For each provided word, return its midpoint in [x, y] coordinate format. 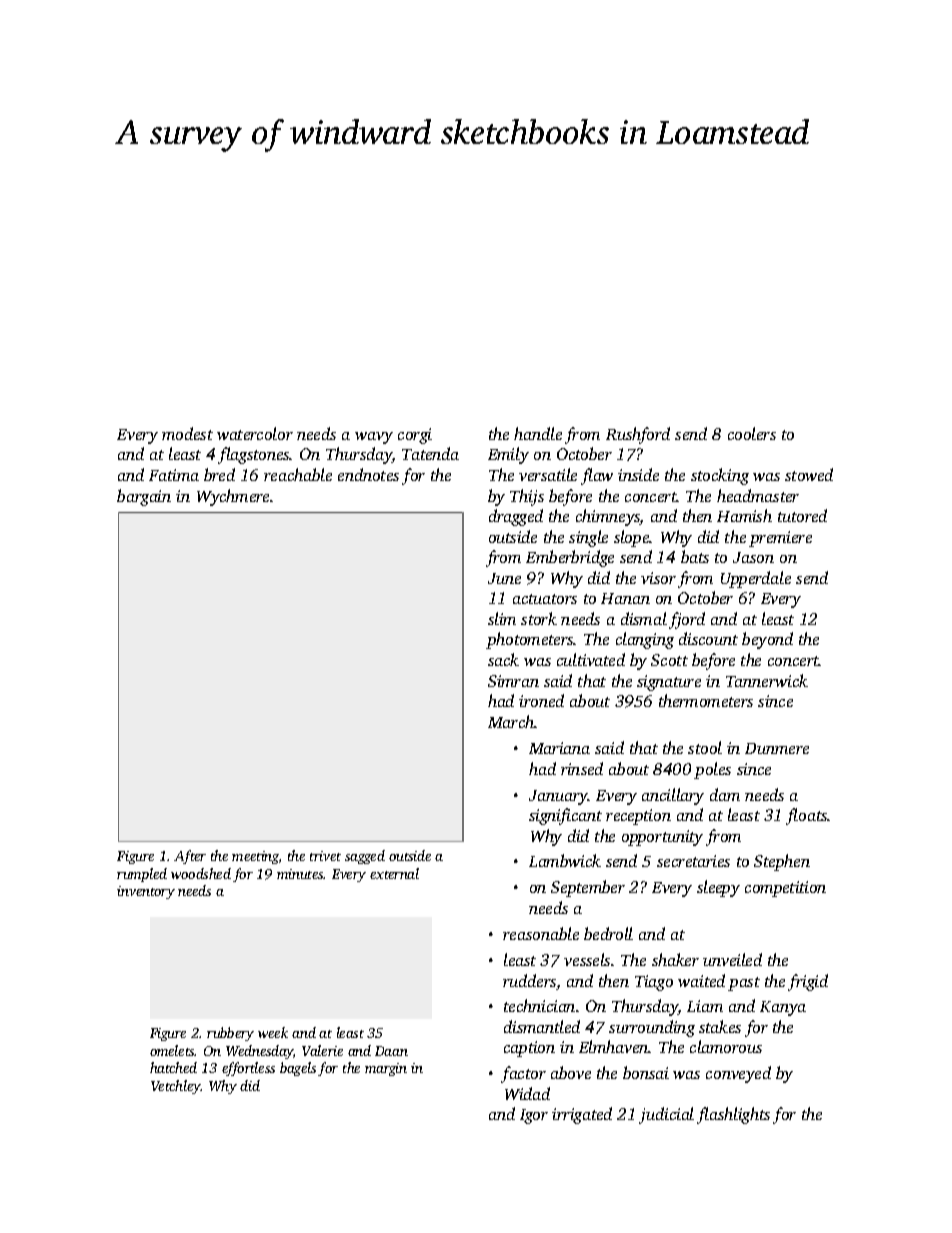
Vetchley [176, 1087]
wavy [374, 438]
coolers [752, 433]
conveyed [738, 1074]
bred [219, 474]
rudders [529, 980]
